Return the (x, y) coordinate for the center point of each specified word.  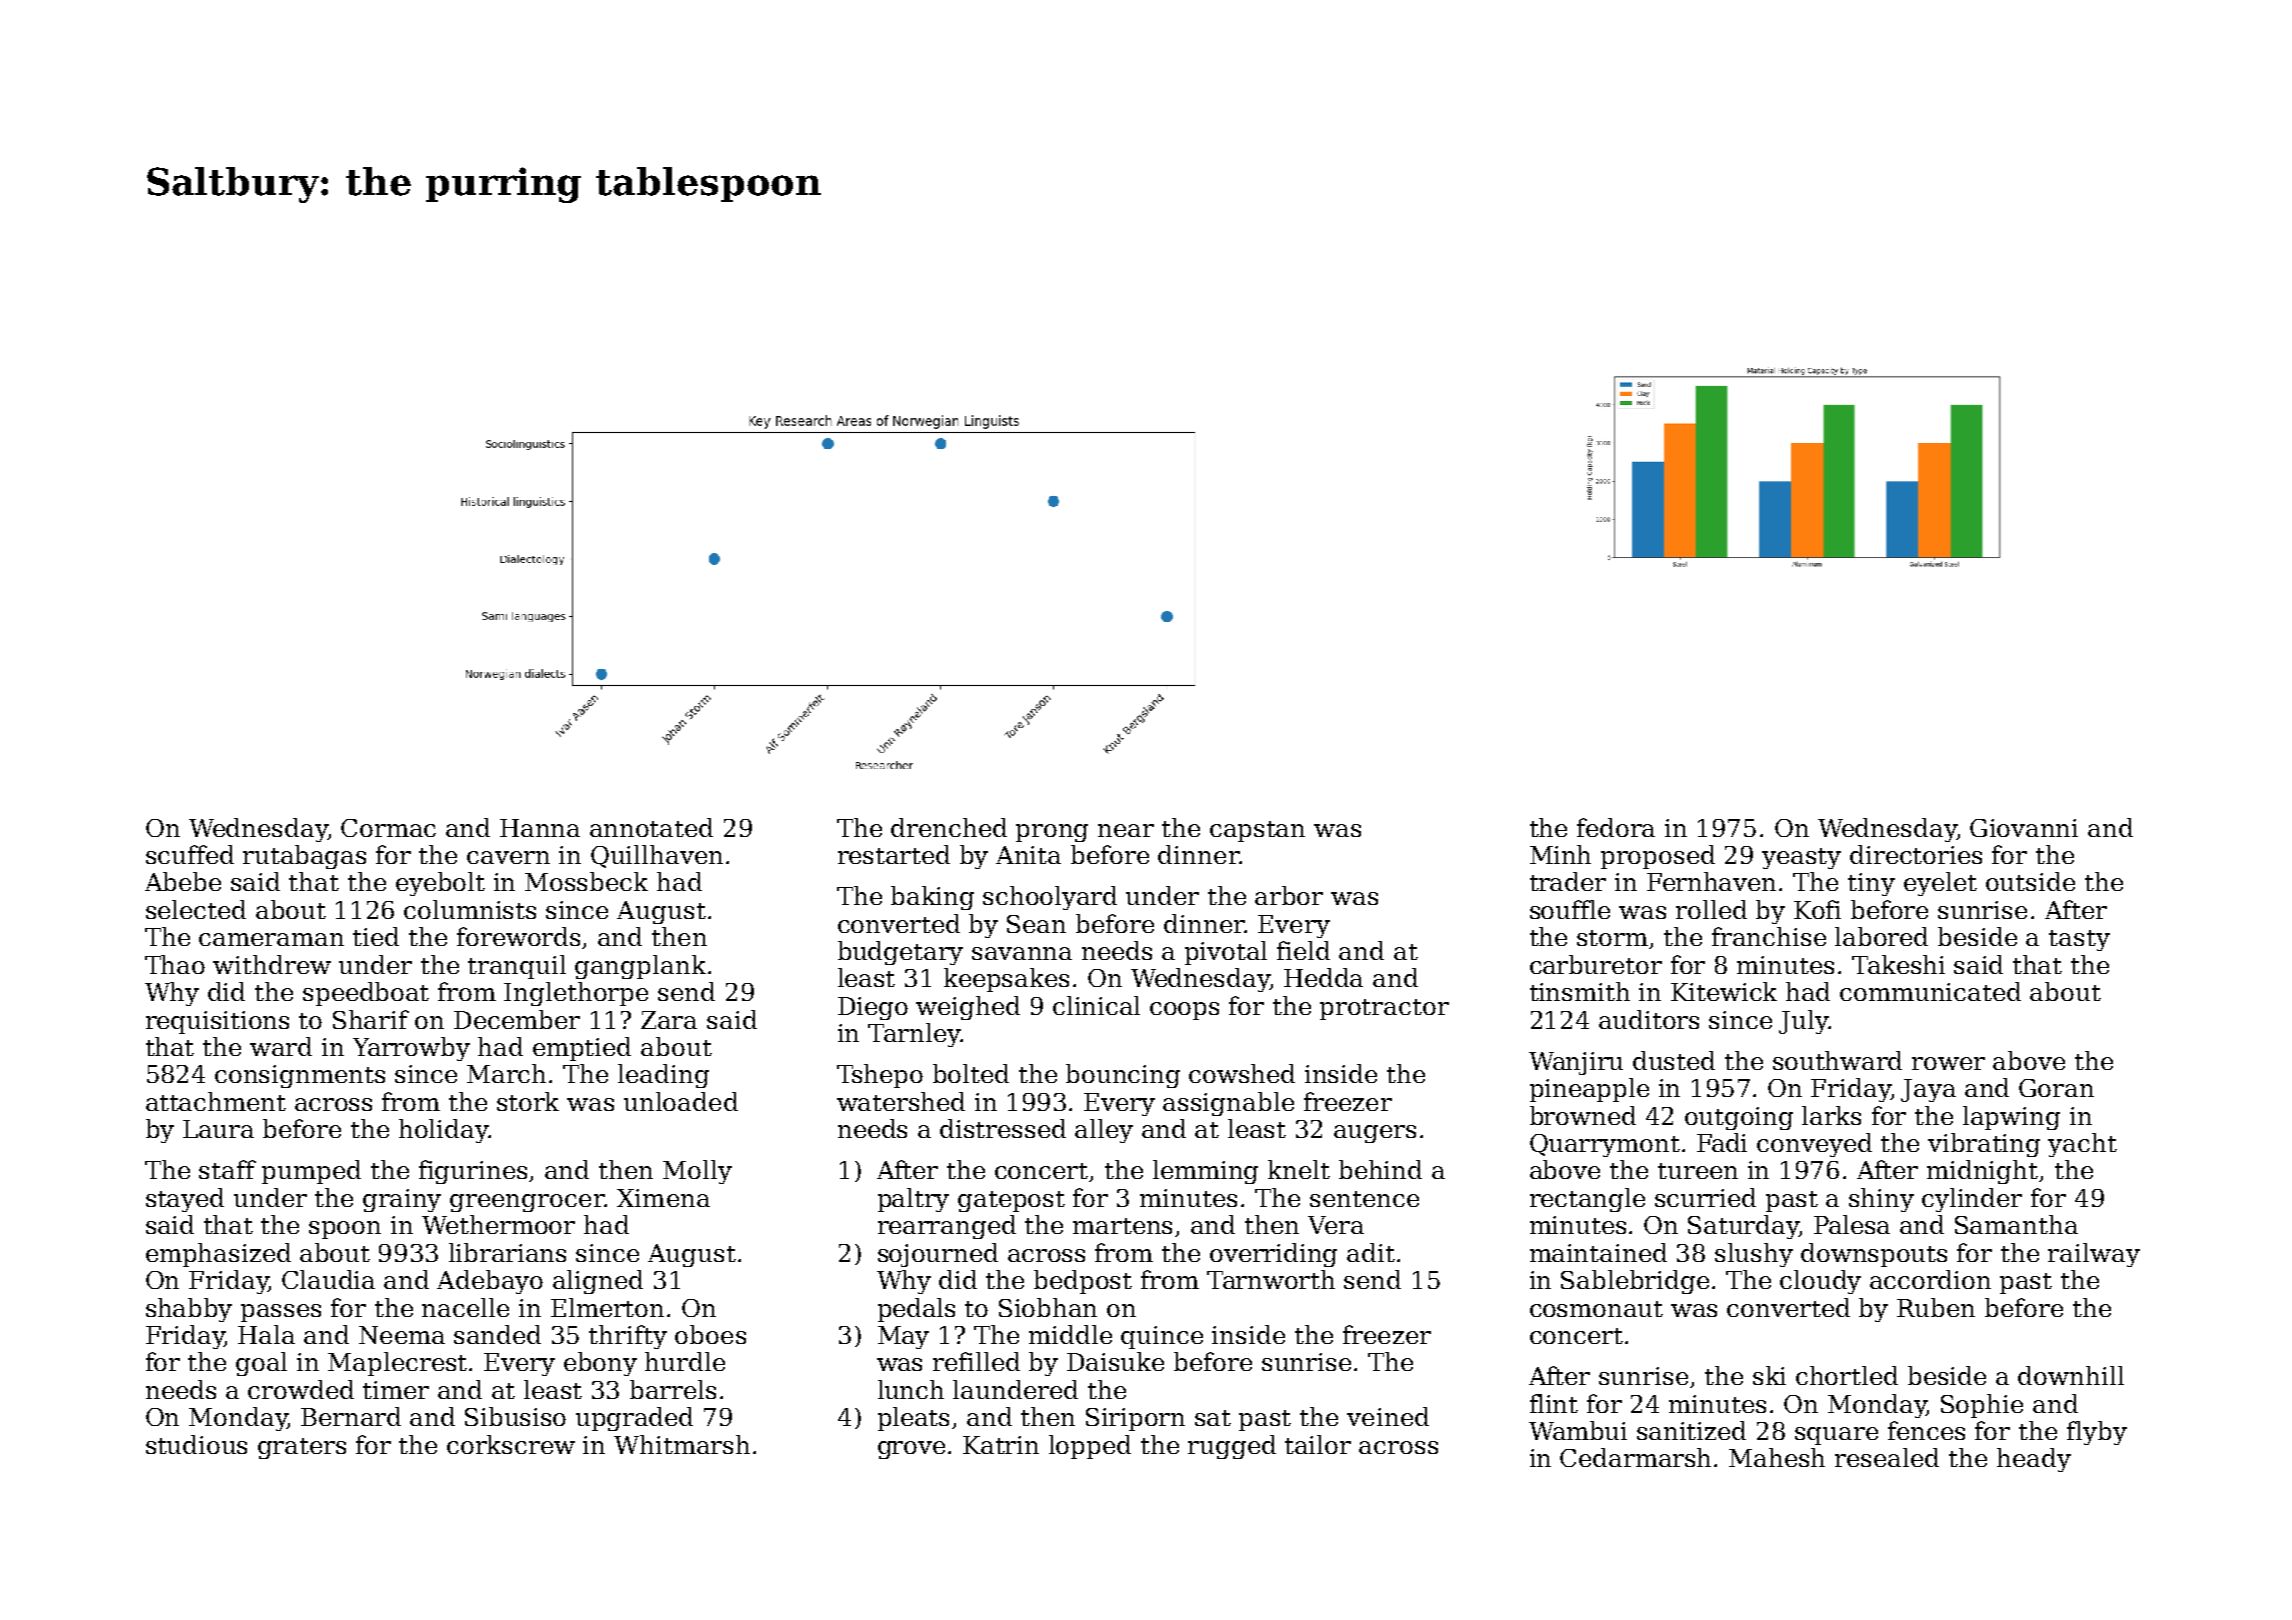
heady (2034, 1460)
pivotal (1226, 953)
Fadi (1722, 1142)
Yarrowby (411, 1049)
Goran (2056, 1088)
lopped (1090, 1447)
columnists (470, 909)
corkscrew (511, 1444)
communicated (1930, 991)
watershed (901, 1101)
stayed (185, 1200)
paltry (913, 1200)
